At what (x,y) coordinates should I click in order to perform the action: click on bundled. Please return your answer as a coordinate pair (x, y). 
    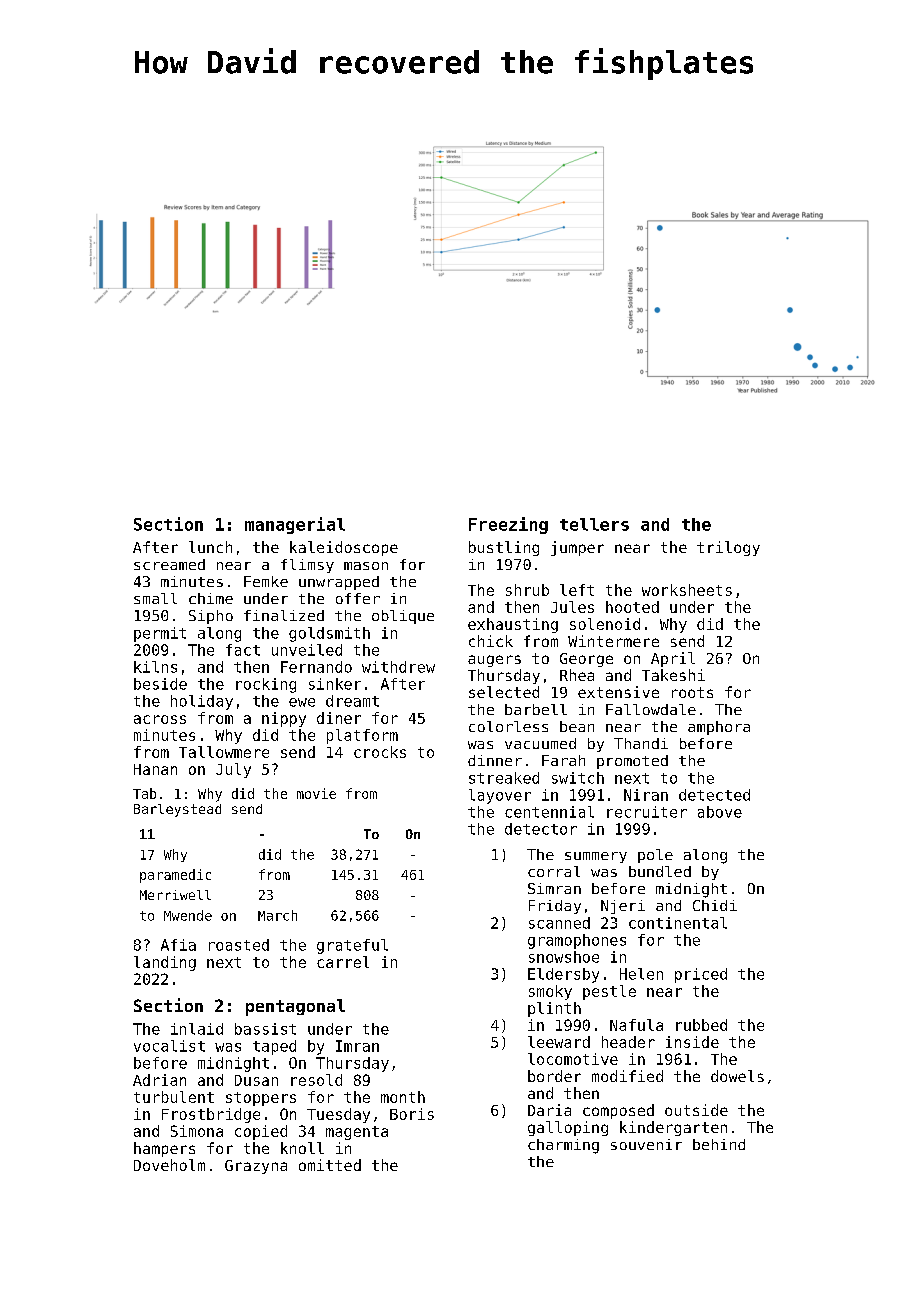
    Looking at the image, I should click on (660, 871).
